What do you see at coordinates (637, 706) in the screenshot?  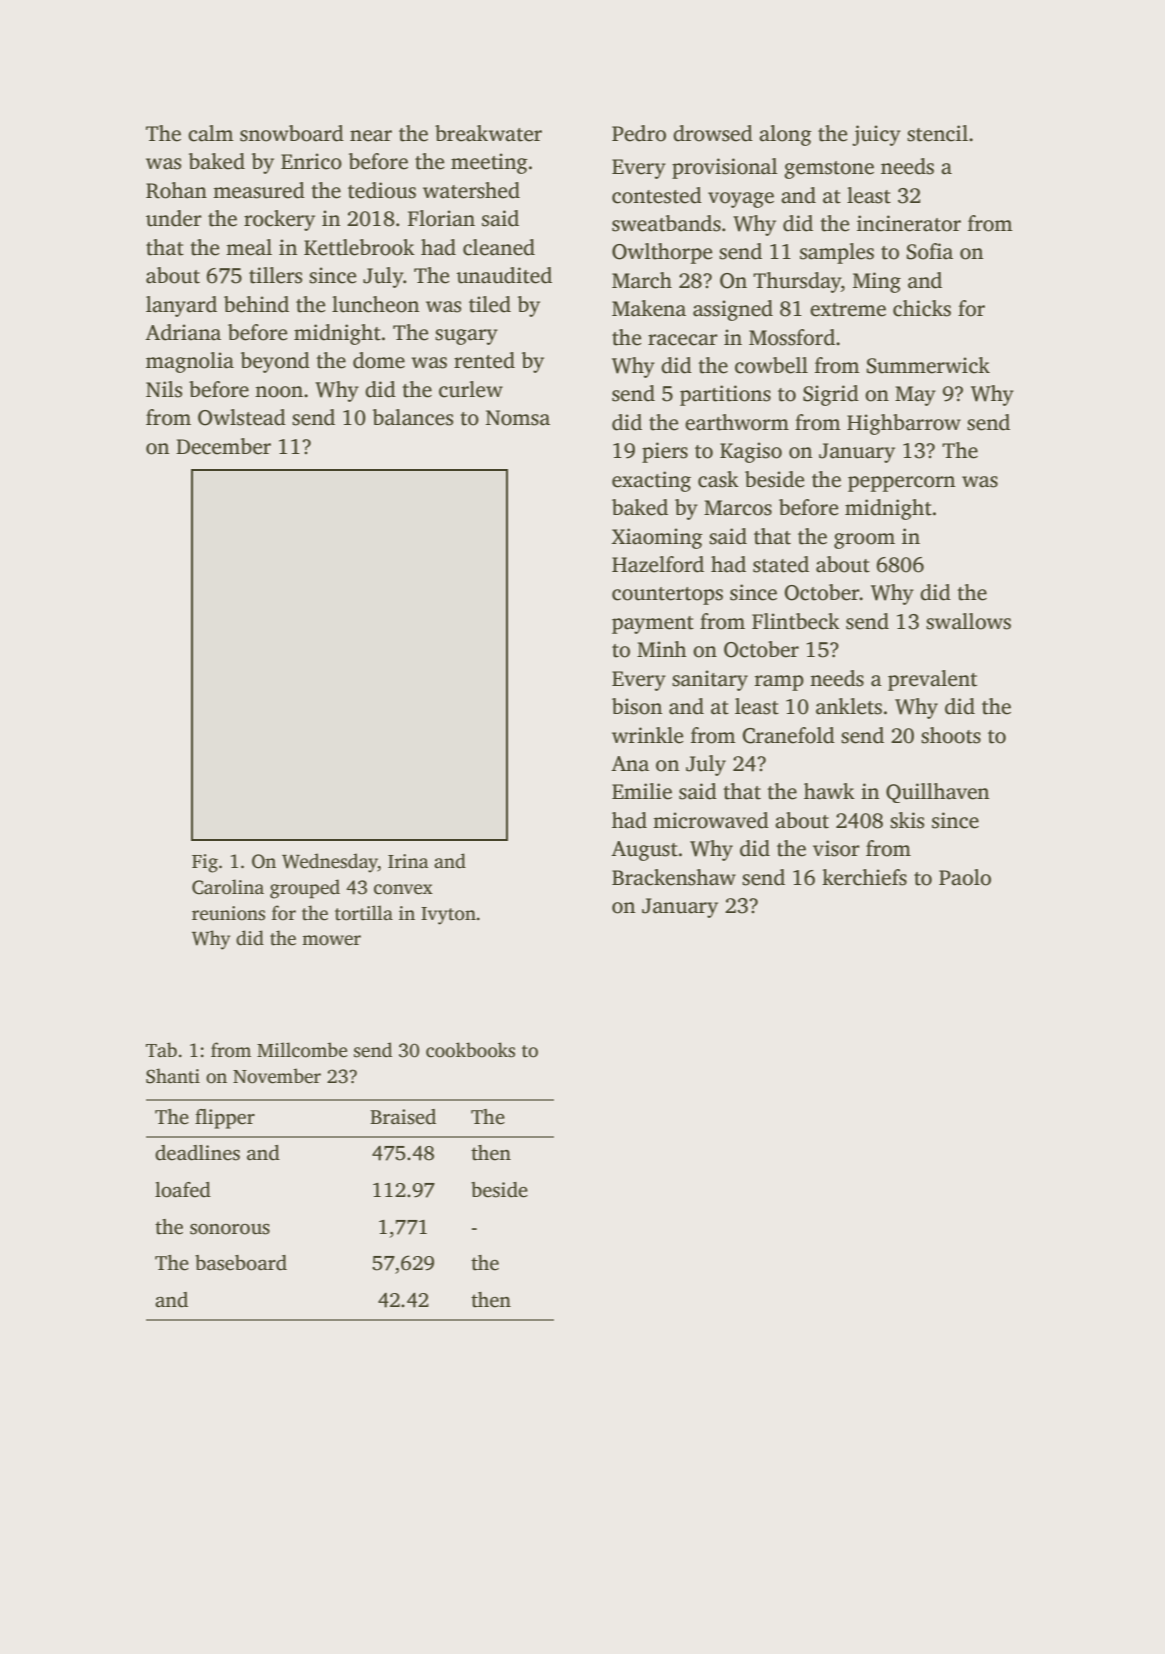 I see `bison` at bounding box center [637, 706].
